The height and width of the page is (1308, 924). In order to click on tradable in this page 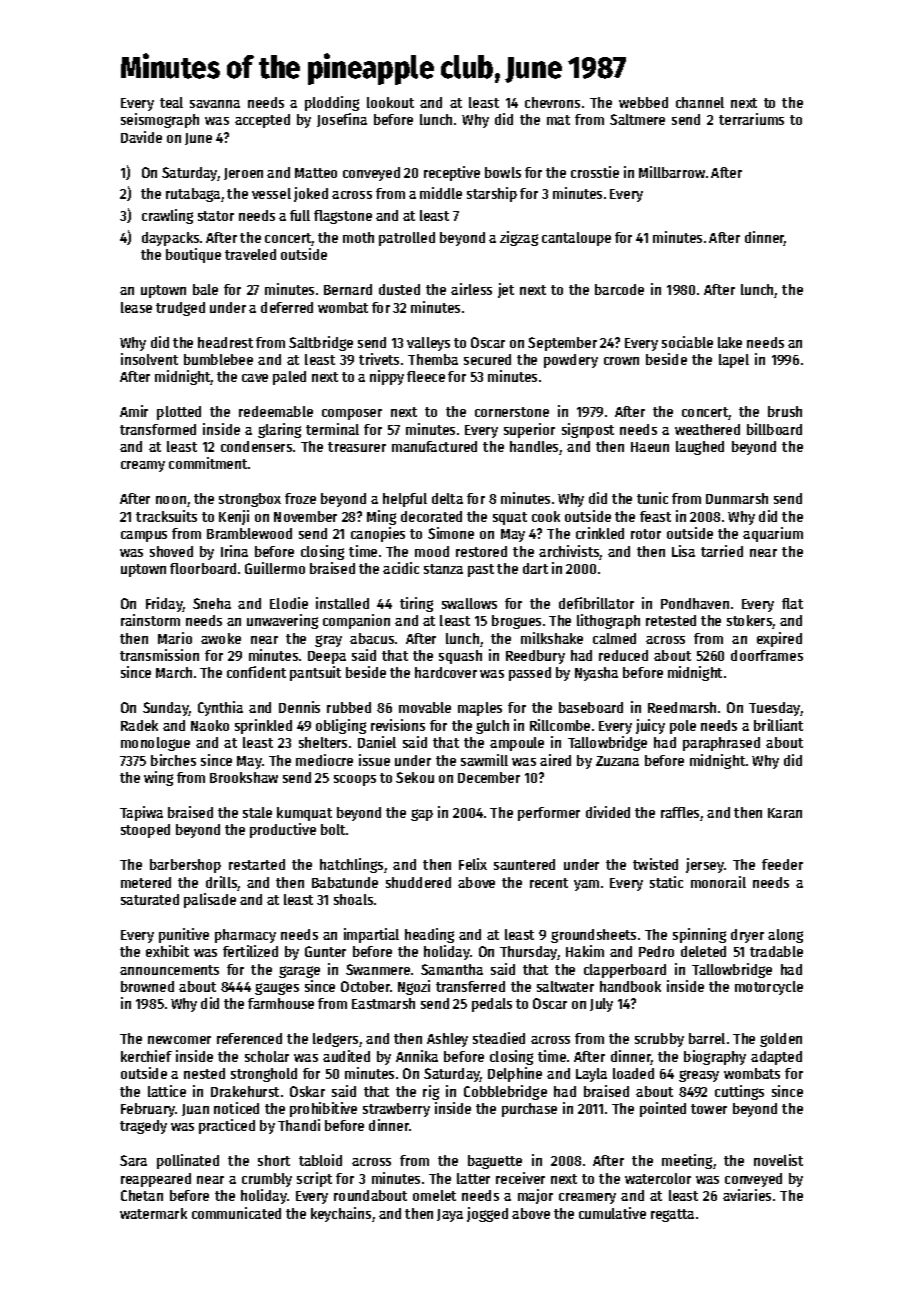, I will do `click(776, 951)`.
